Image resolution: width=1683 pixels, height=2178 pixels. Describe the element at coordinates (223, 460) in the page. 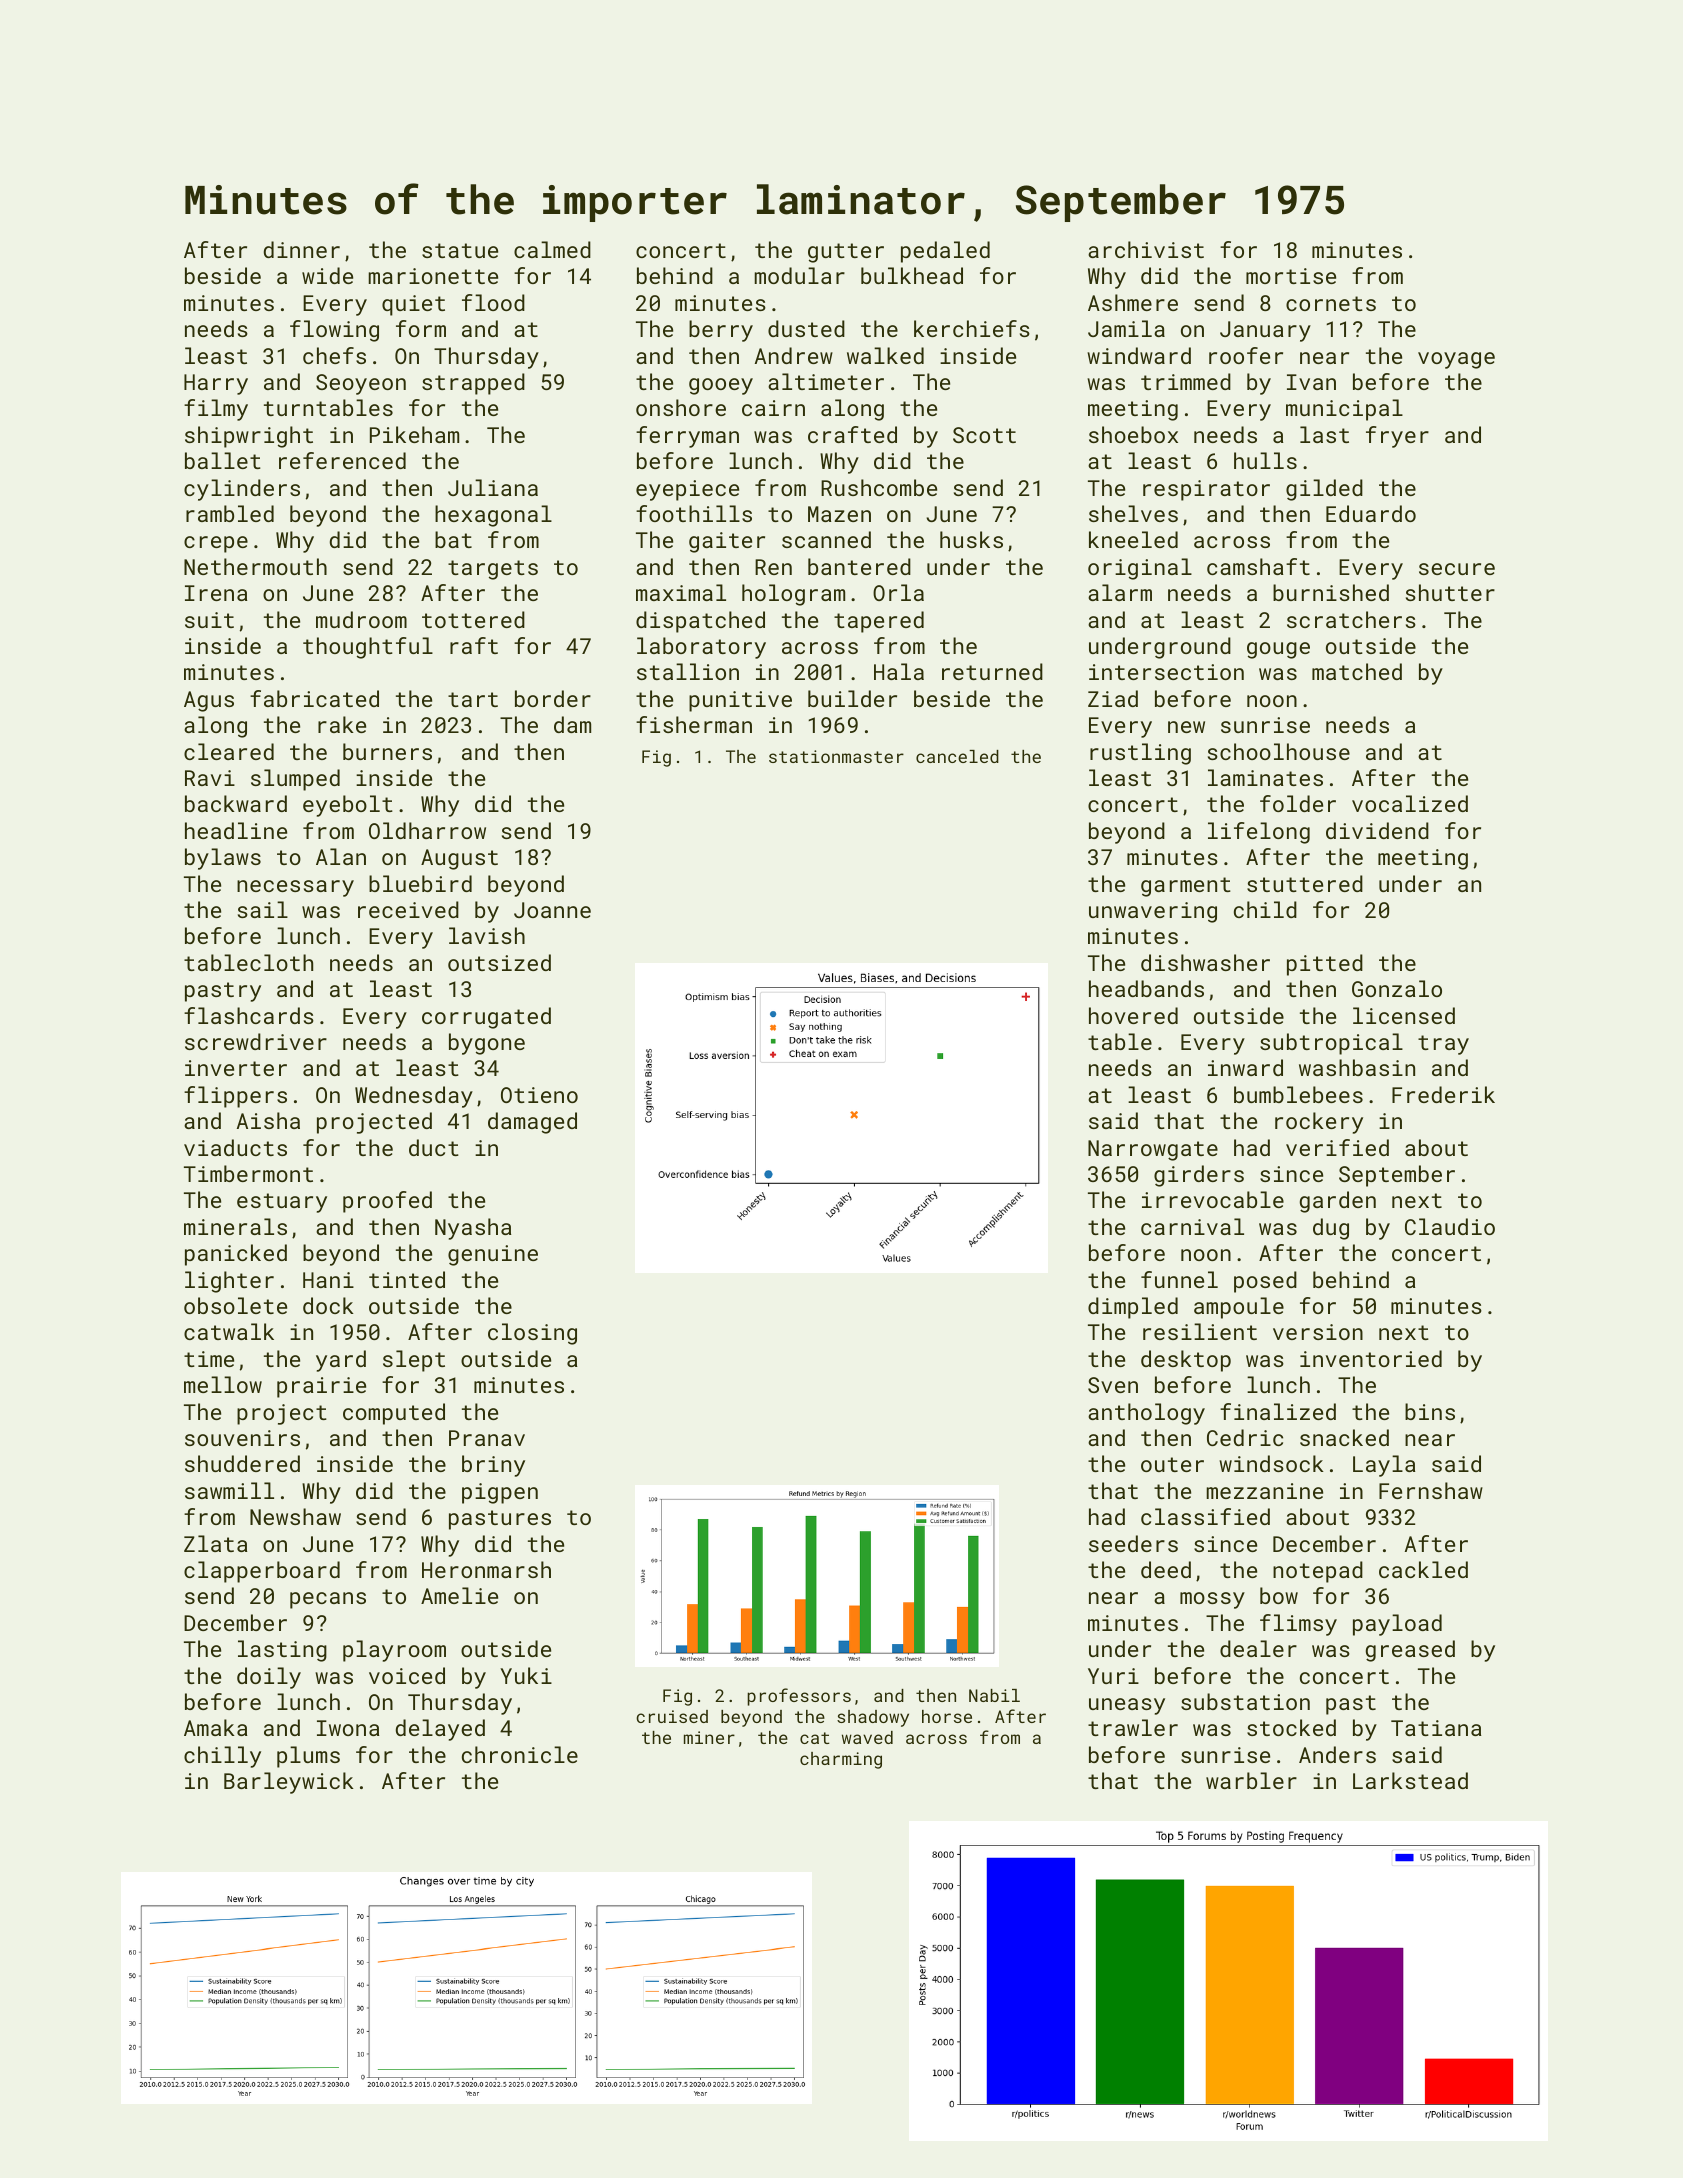

I see `ballet` at that location.
